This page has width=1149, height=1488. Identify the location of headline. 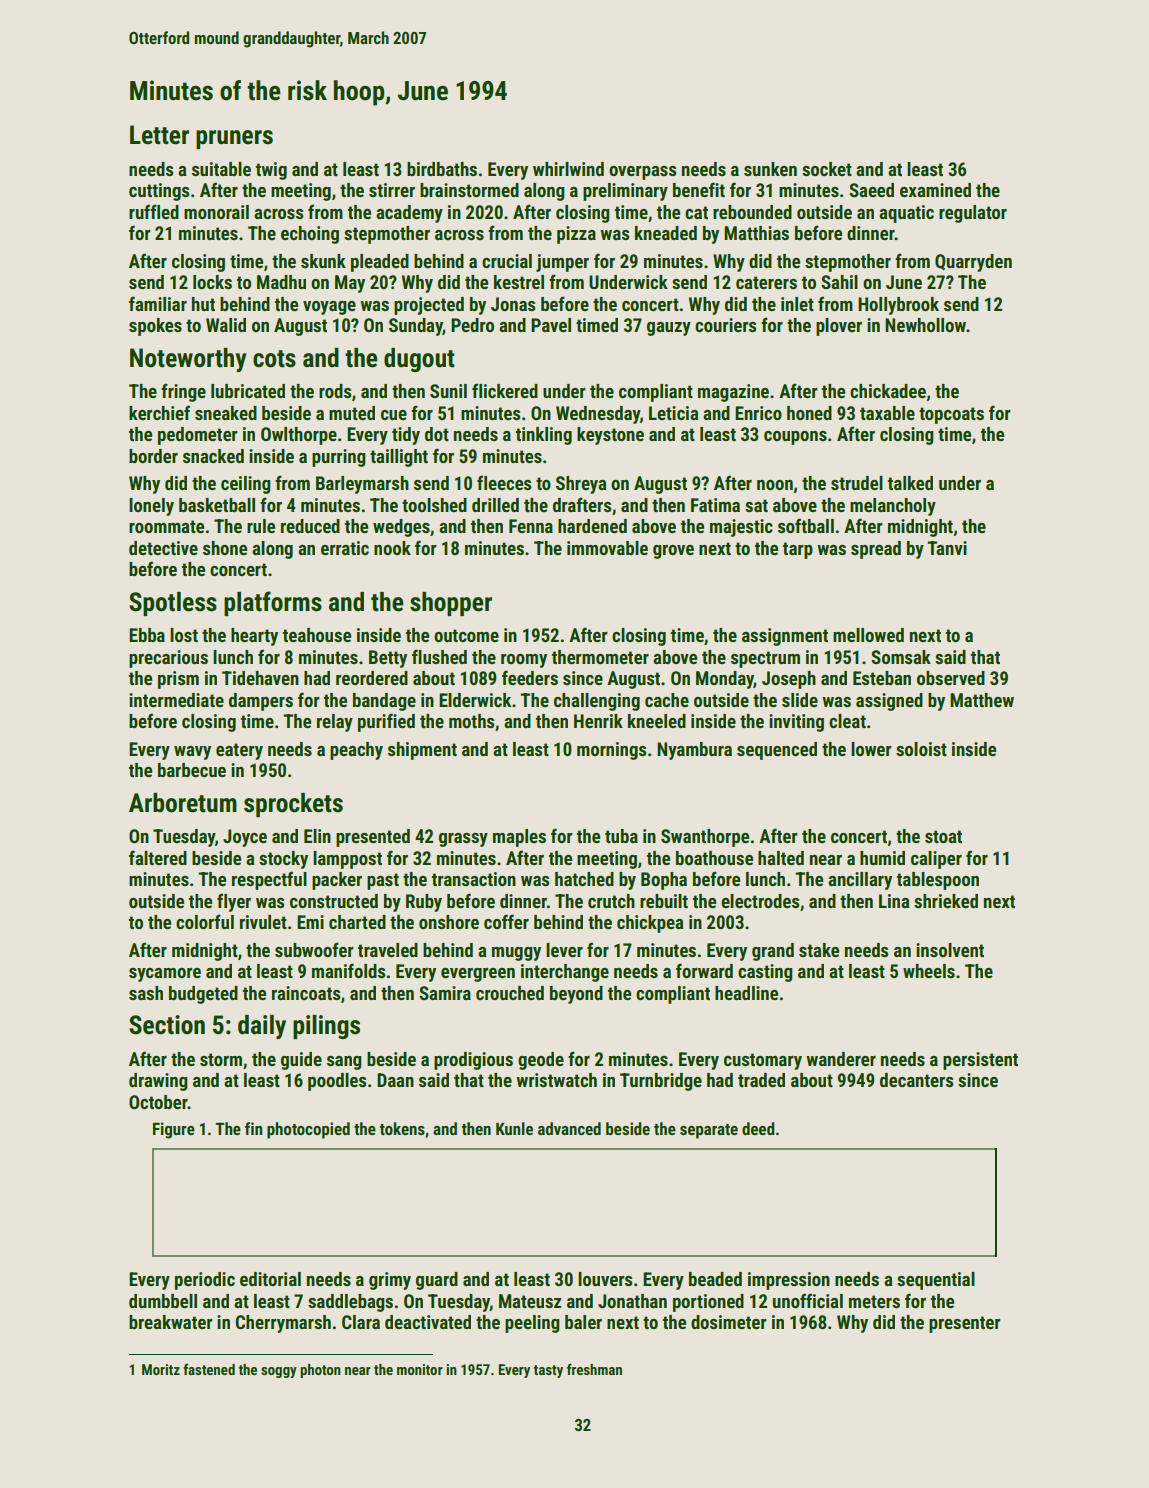
(746, 993).
